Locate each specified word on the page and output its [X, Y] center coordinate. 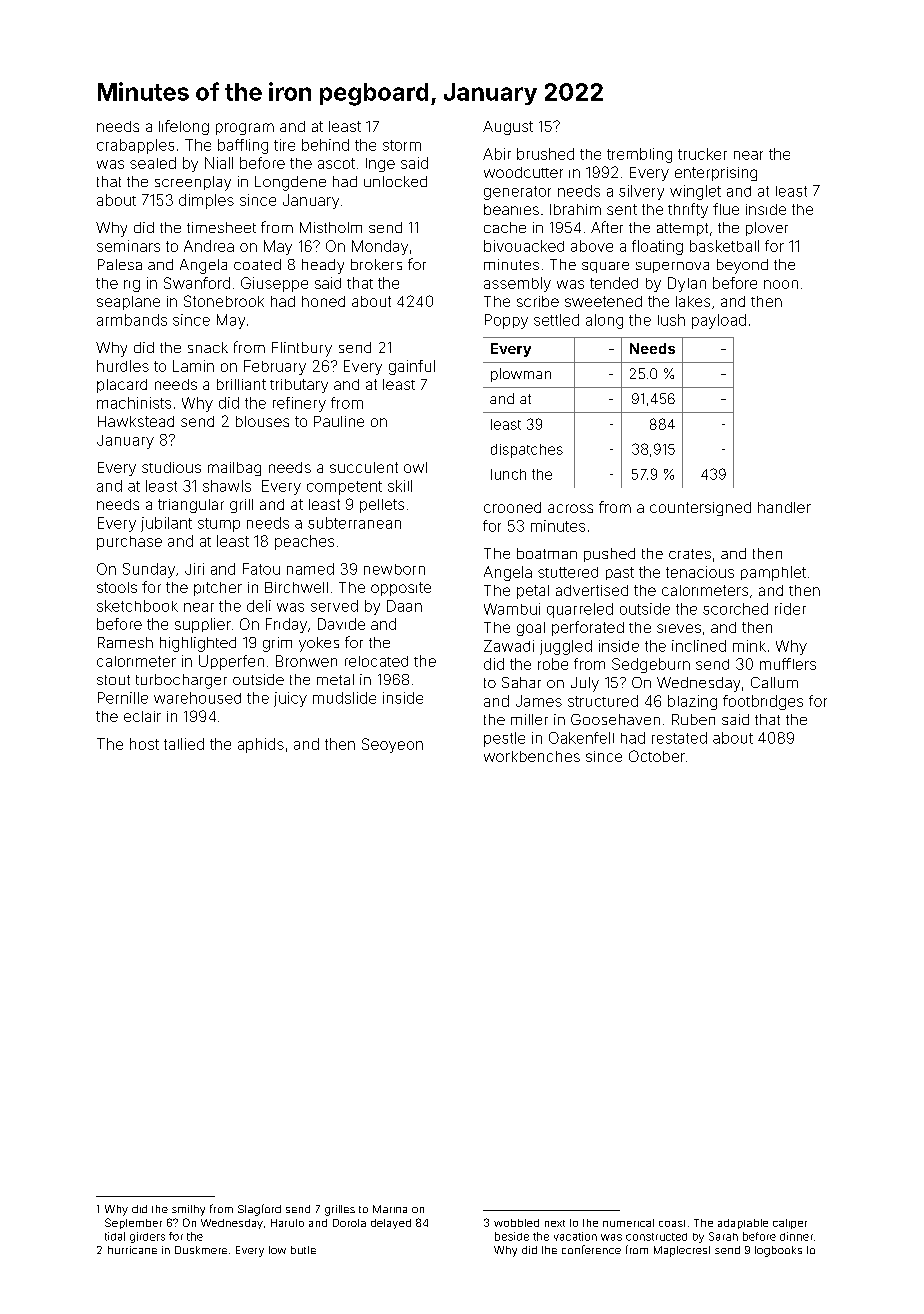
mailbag [234, 469]
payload [719, 321]
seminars [128, 246]
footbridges [763, 702]
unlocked [395, 181]
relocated [376, 661]
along [604, 321]
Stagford [259, 1210]
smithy [188, 1210]
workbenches [532, 756]
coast [672, 1223]
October [657, 756]
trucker [702, 154]
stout [113, 680]
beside [512, 1236]
